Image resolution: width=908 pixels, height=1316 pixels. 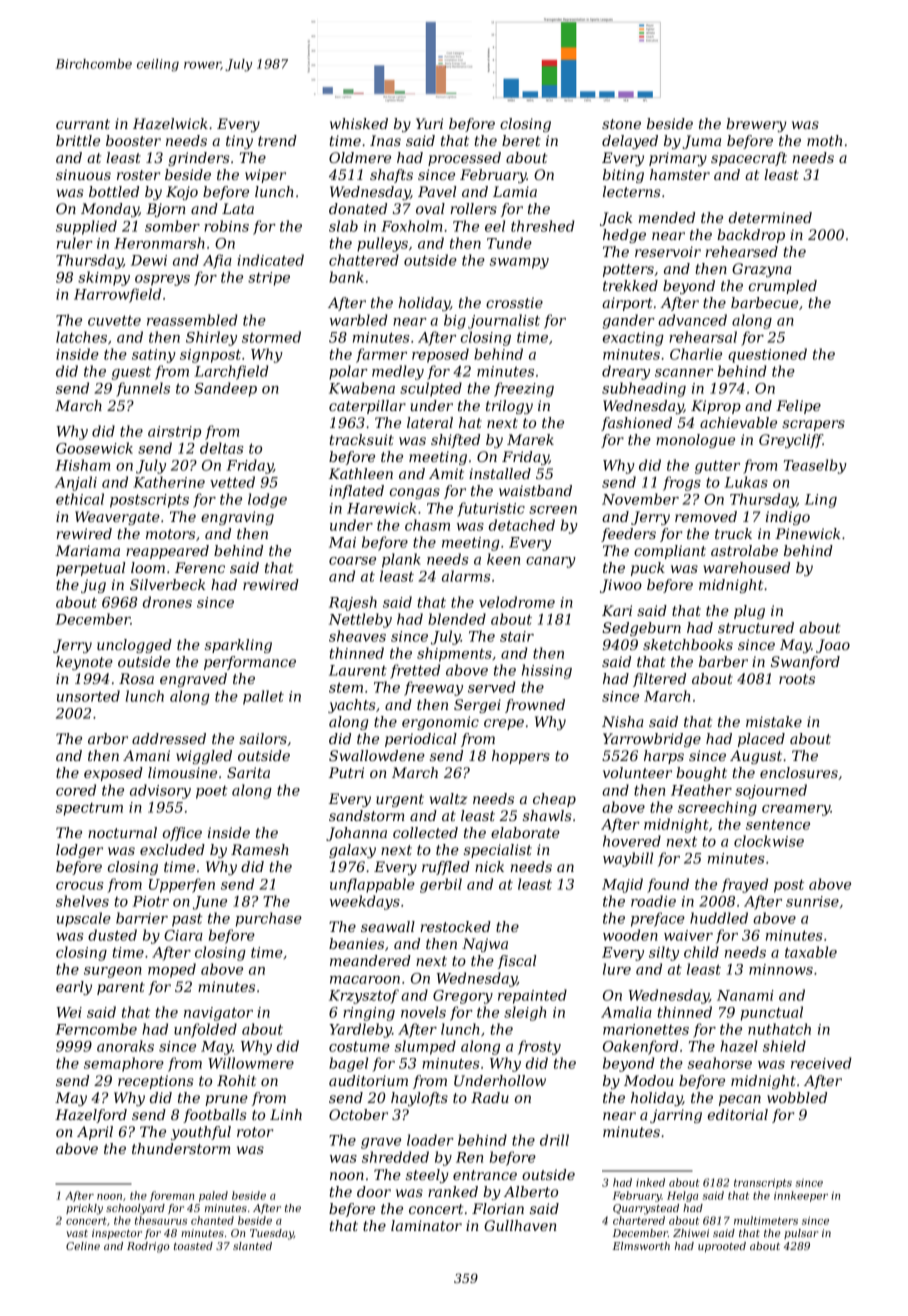 I want to click on cuvette, so click(x=114, y=320).
